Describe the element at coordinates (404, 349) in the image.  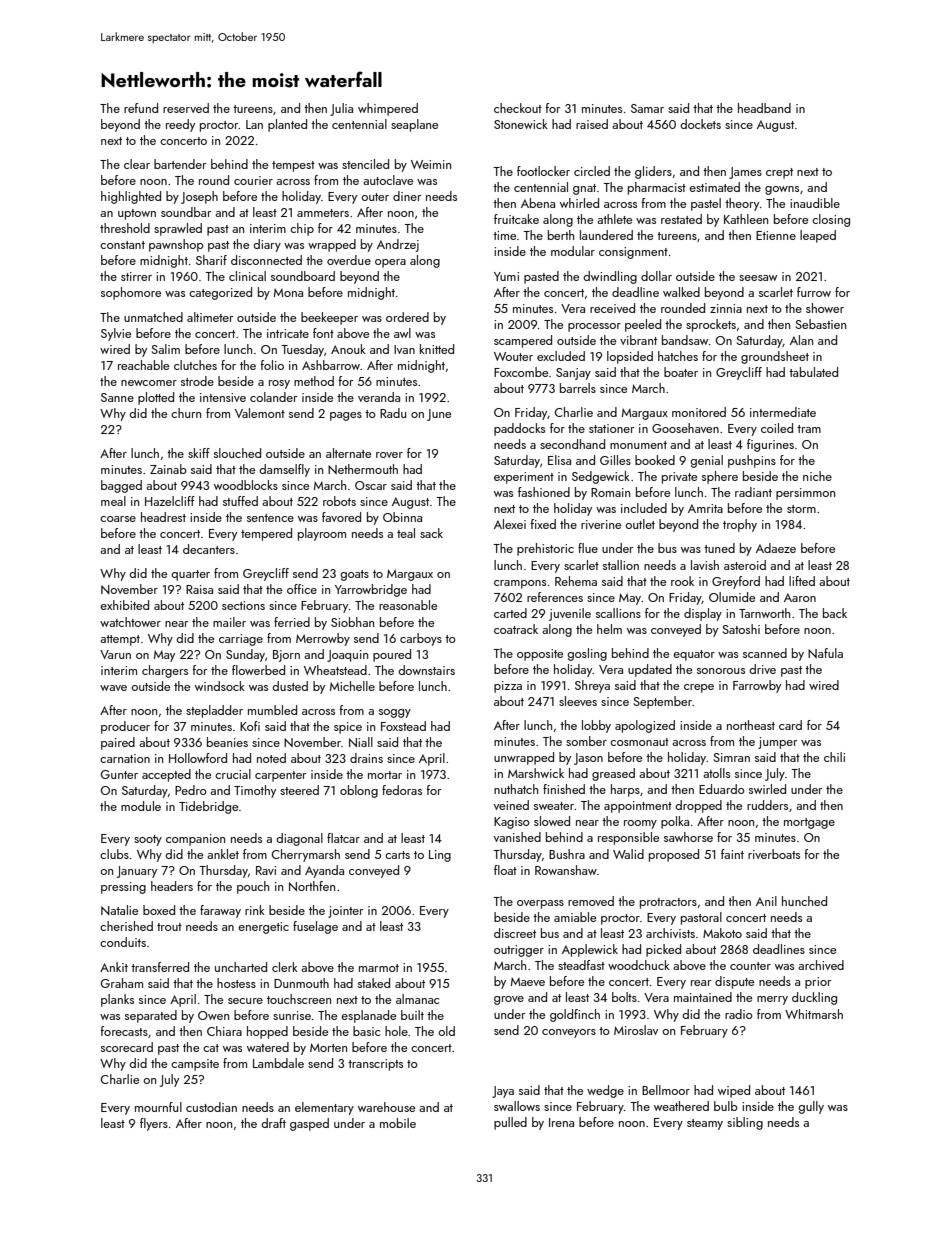
I see `Ivan` at that location.
